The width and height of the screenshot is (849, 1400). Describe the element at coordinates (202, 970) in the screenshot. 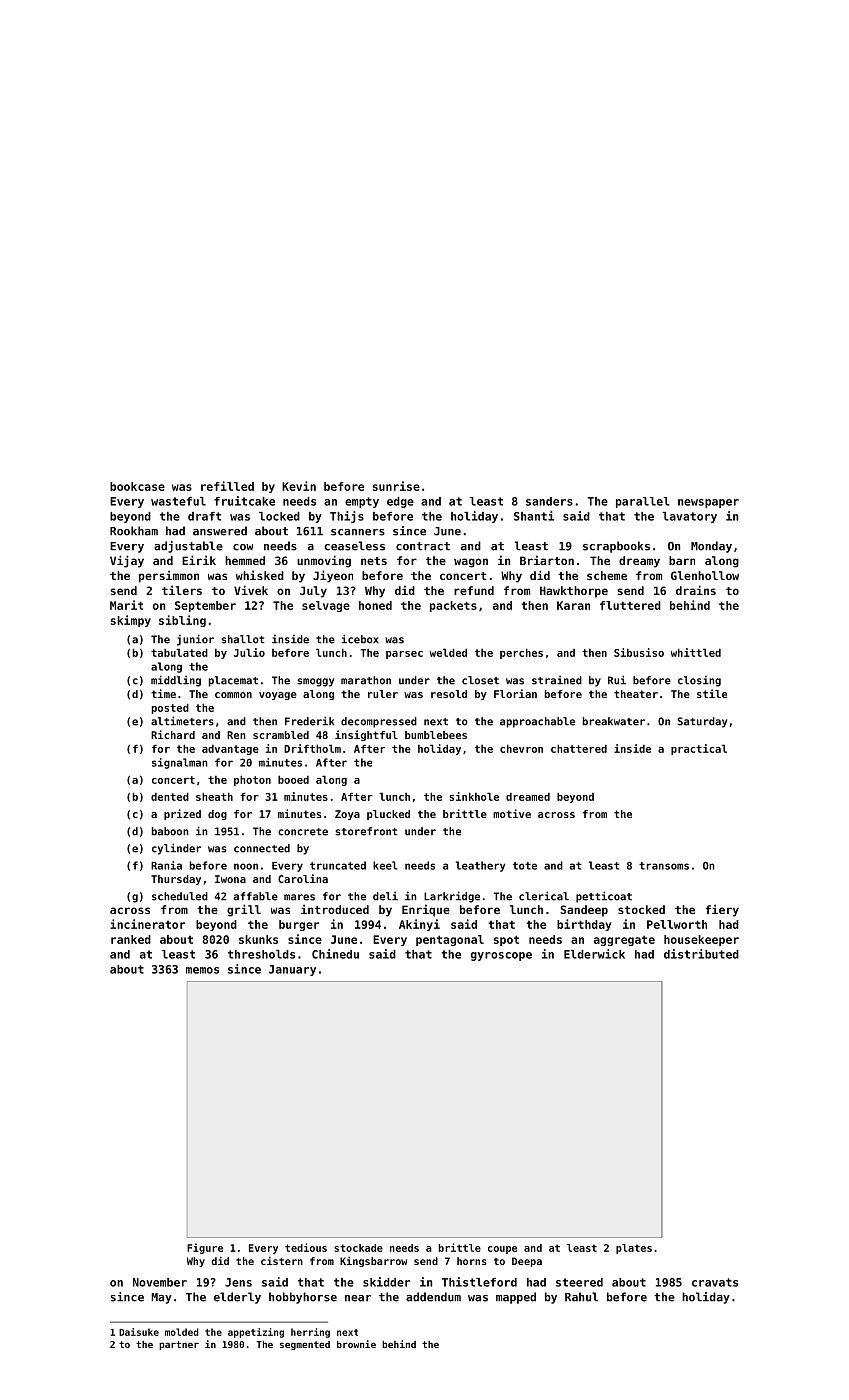

I see `memos` at that location.
